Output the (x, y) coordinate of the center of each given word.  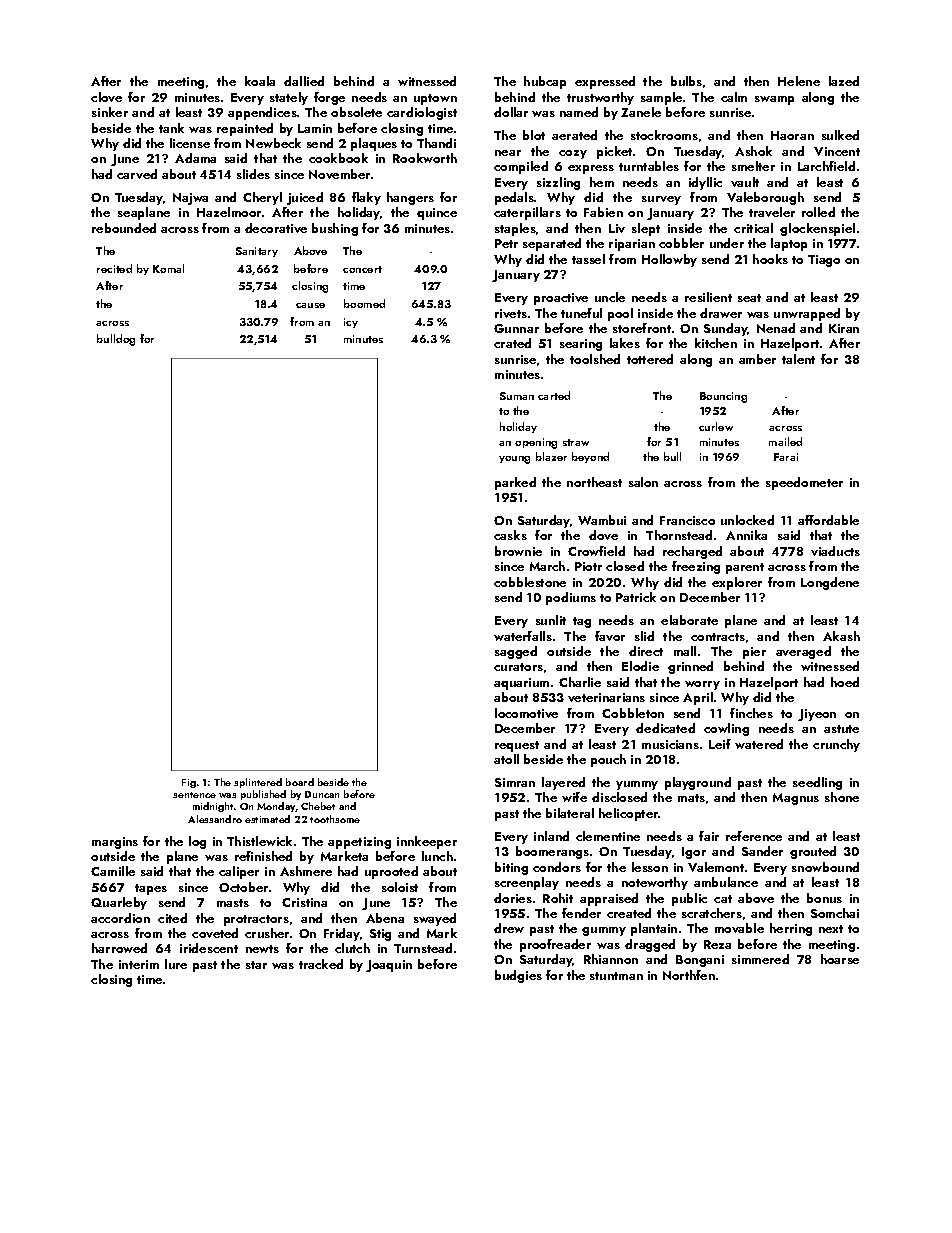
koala (260, 81)
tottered (650, 359)
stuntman (616, 976)
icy (351, 323)
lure (176, 964)
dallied (304, 81)
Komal (168, 268)
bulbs (686, 81)
